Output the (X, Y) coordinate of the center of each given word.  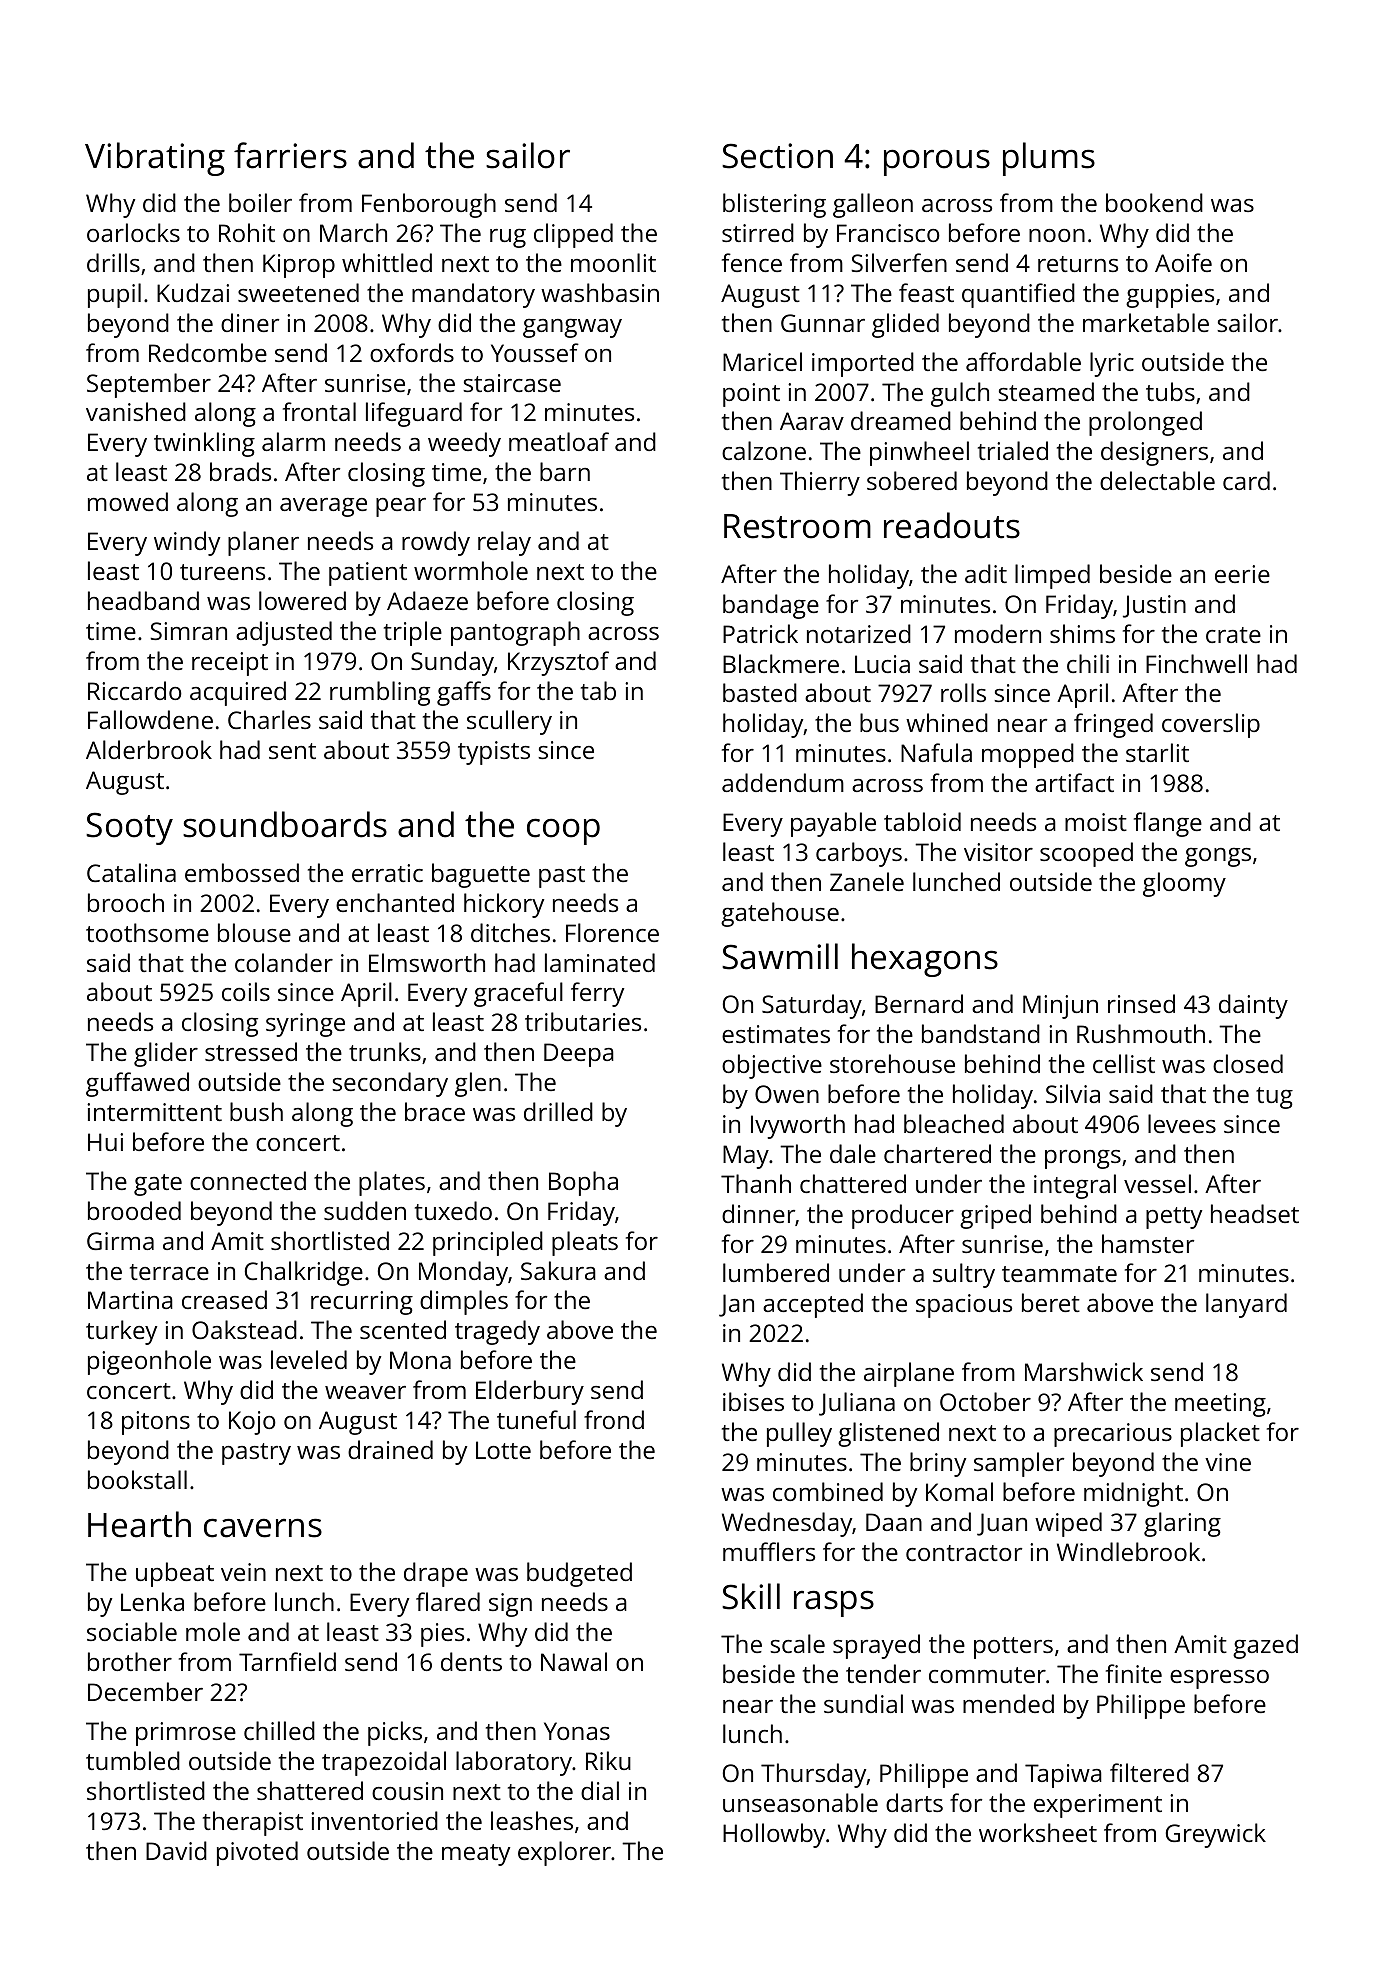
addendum (783, 782)
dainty (1253, 1006)
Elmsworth (427, 962)
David (176, 1850)
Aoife (1183, 262)
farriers (290, 155)
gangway (572, 328)
